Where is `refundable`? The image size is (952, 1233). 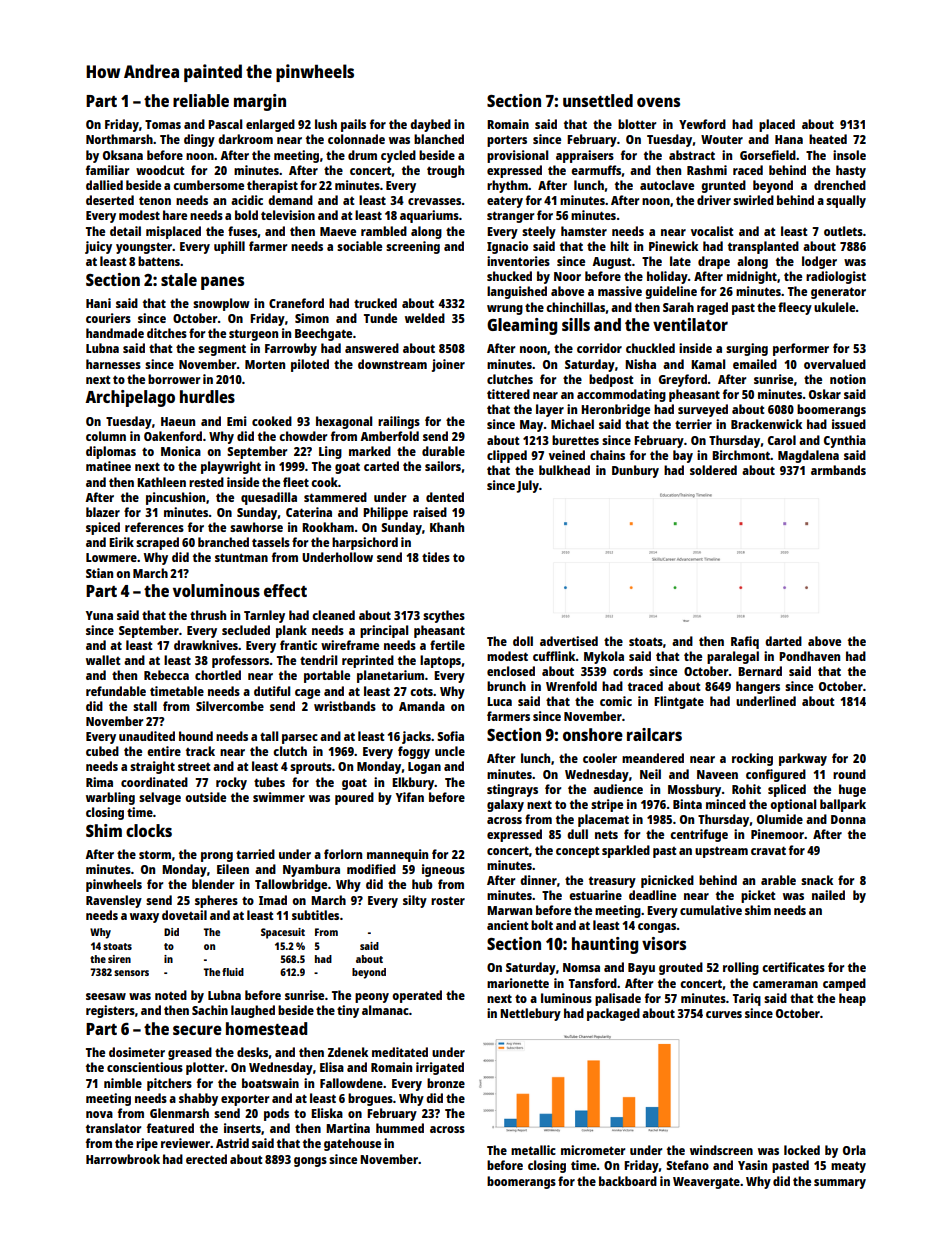
refundable is located at coordinates (116, 691).
